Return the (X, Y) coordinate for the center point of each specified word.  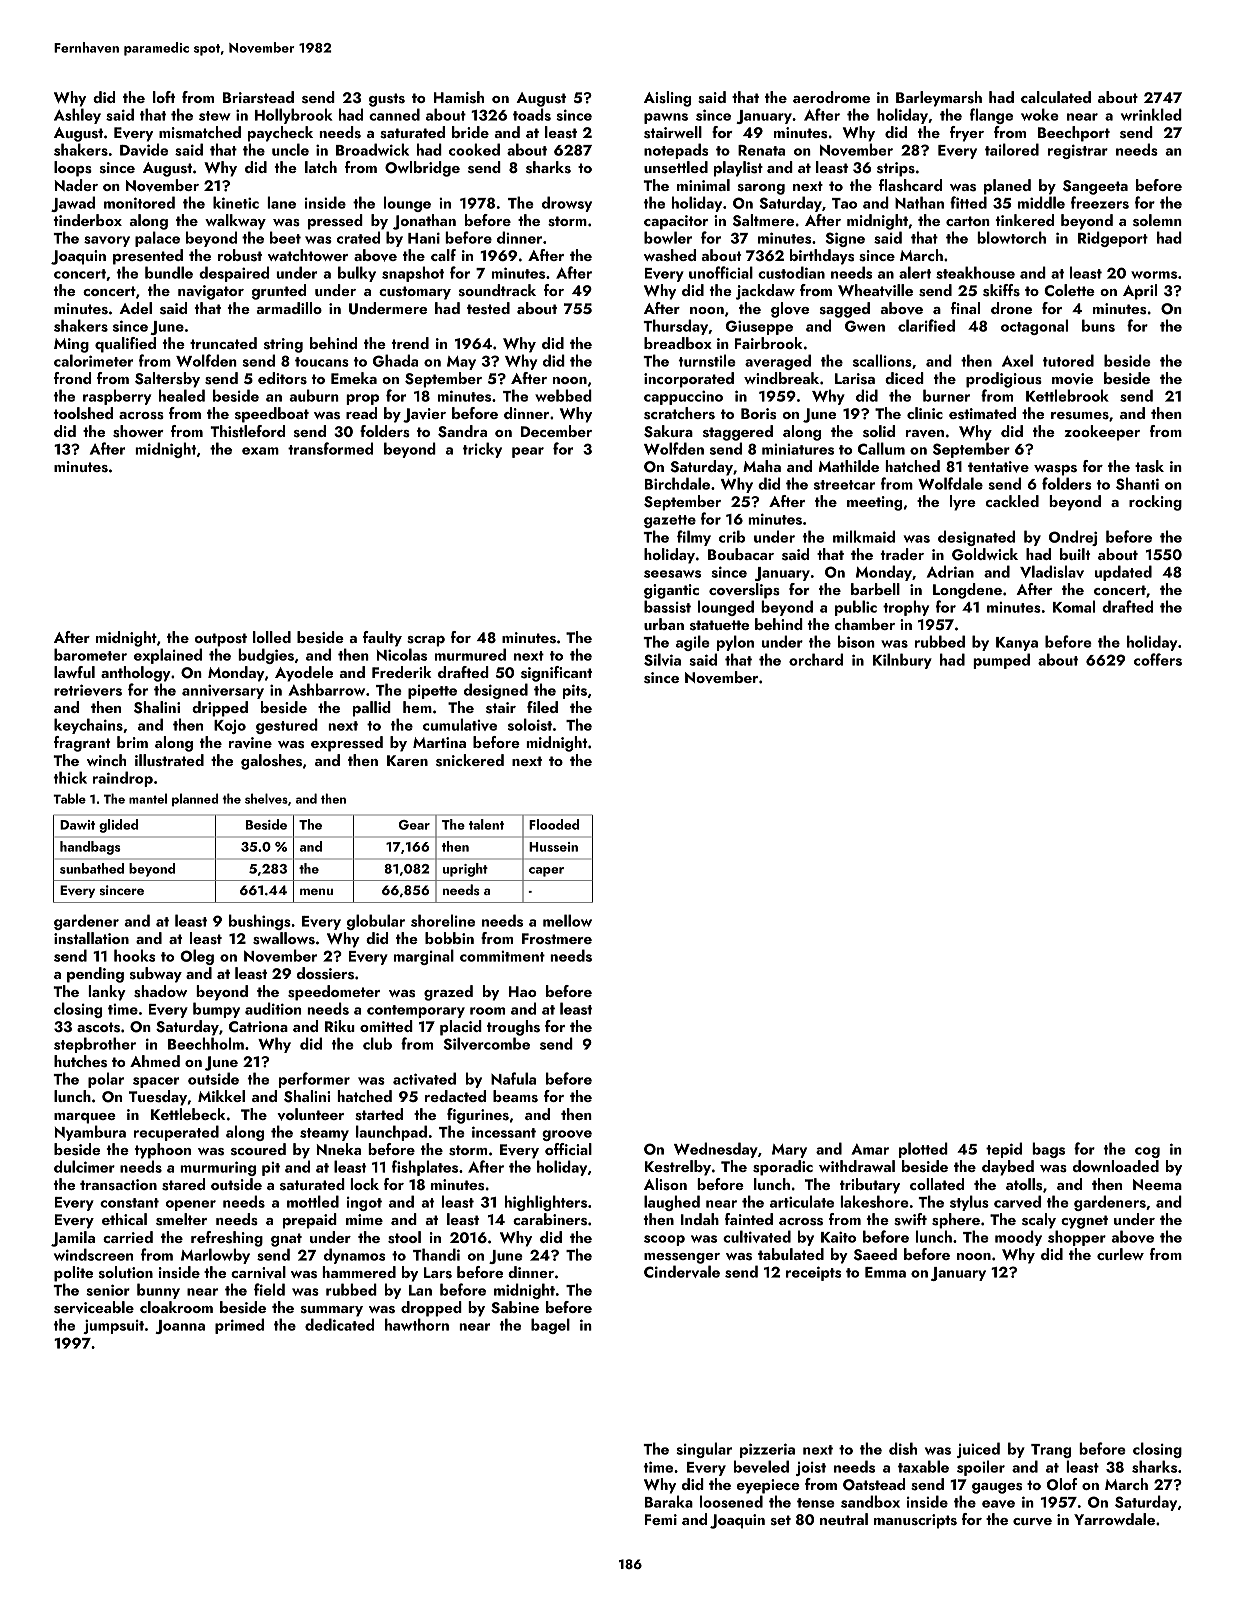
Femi (661, 1519)
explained (168, 656)
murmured (470, 654)
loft (164, 97)
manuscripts (915, 1521)
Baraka (669, 1501)
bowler (668, 237)
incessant (504, 1132)
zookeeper (1102, 433)
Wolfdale (950, 483)
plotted (923, 1150)
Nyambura (90, 1133)
